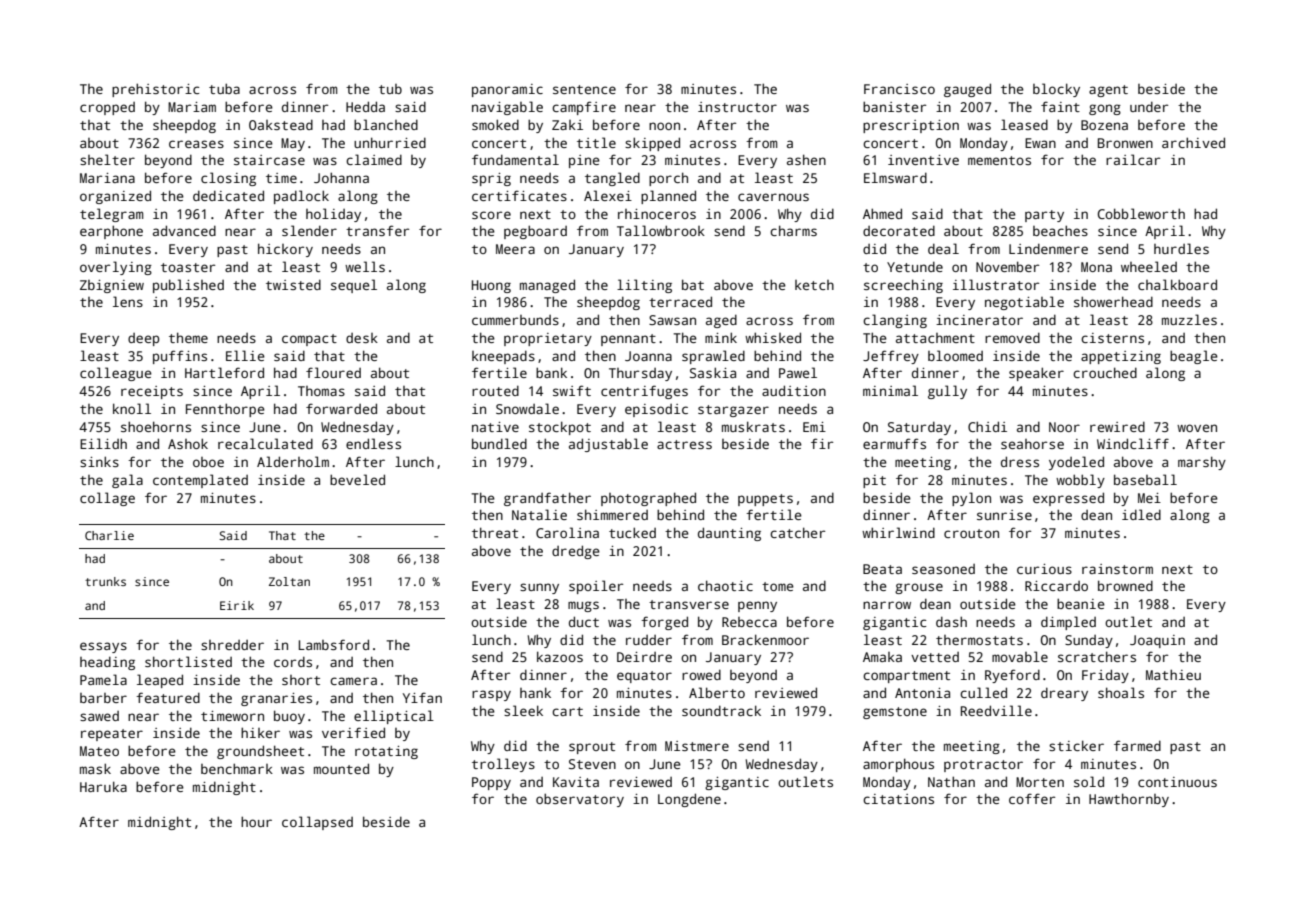 This image has width=1308, height=924. What do you see at coordinates (144, 339) in the image?
I see `deep` at bounding box center [144, 339].
